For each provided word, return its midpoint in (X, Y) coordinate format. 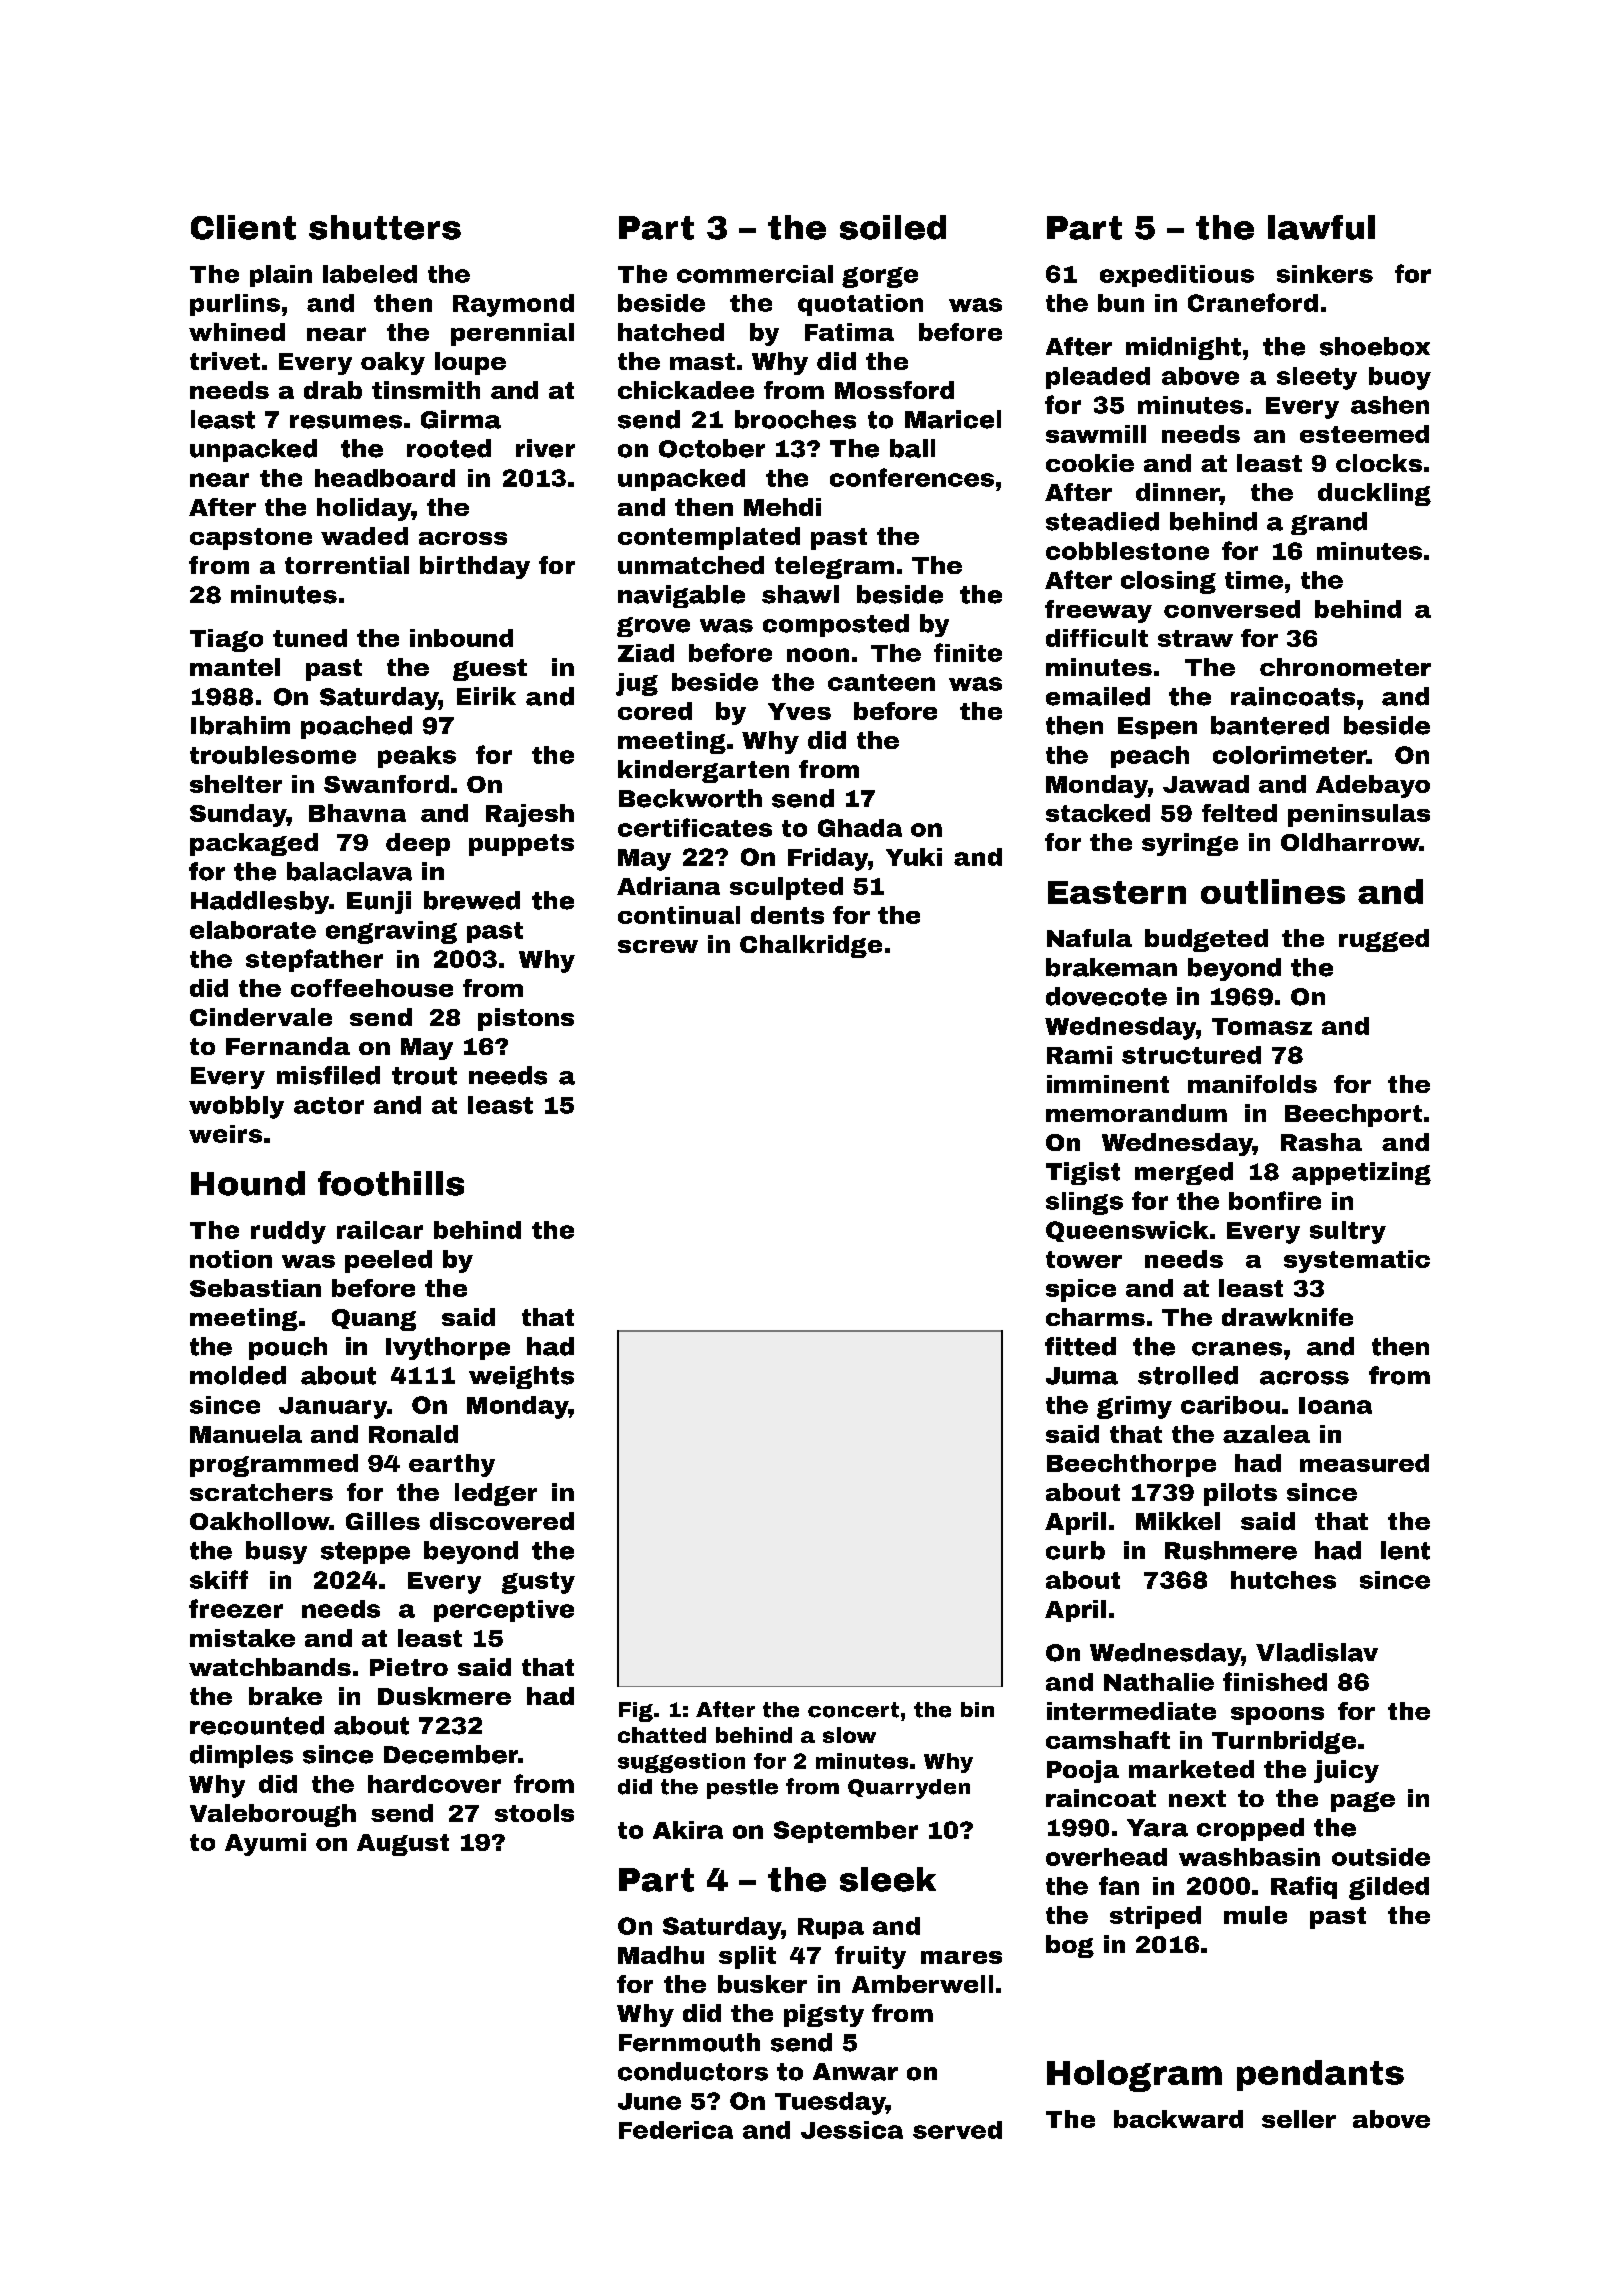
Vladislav (1317, 1652)
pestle (742, 1789)
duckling (1374, 494)
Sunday (238, 815)
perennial (512, 334)
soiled (893, 227)
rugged (1384, 940)
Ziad (646, 653)
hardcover (434, 1784)
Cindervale (261, 1017)
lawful (1321, 227)
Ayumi (265, 1844)
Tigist (1083, 1173)
